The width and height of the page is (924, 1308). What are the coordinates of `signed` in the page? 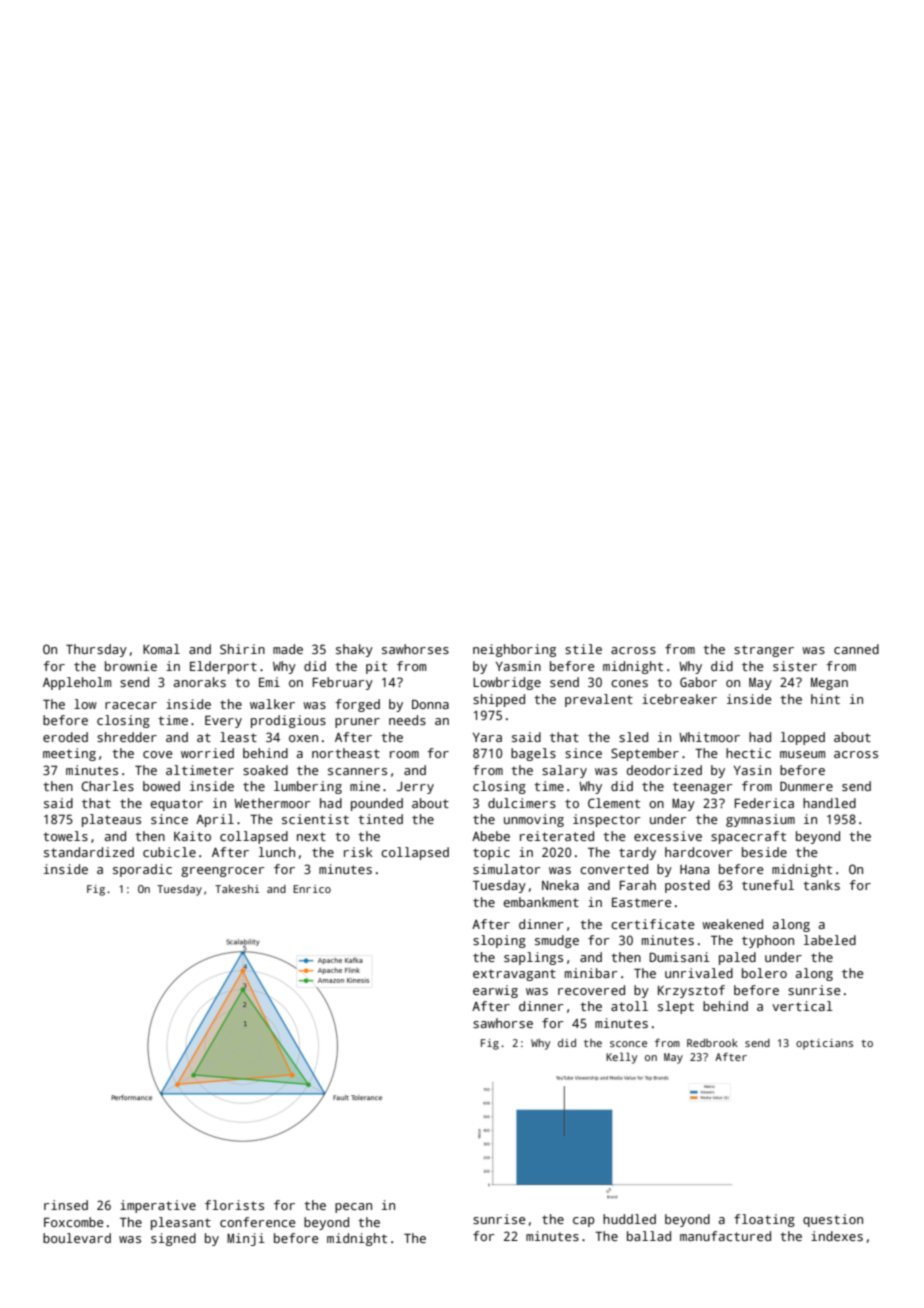 It's located at (173, 1239).
